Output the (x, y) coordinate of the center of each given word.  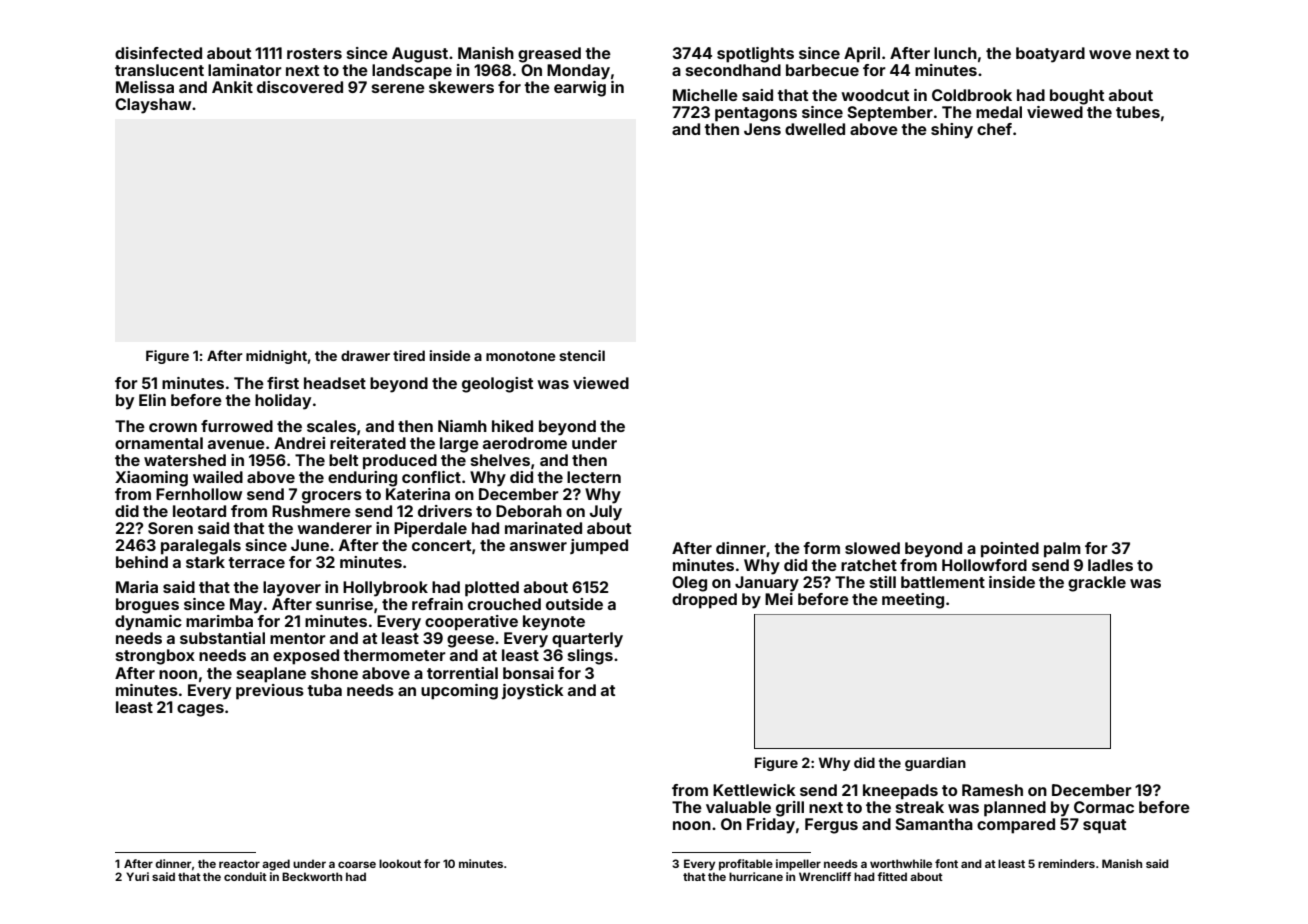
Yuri (137, 876)
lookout (400, 863)
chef (994, 129)
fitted (892, 876)
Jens (762, 129)
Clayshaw (153, 106)
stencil (582, 355)
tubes (1138, 112)
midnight (276, 357)
